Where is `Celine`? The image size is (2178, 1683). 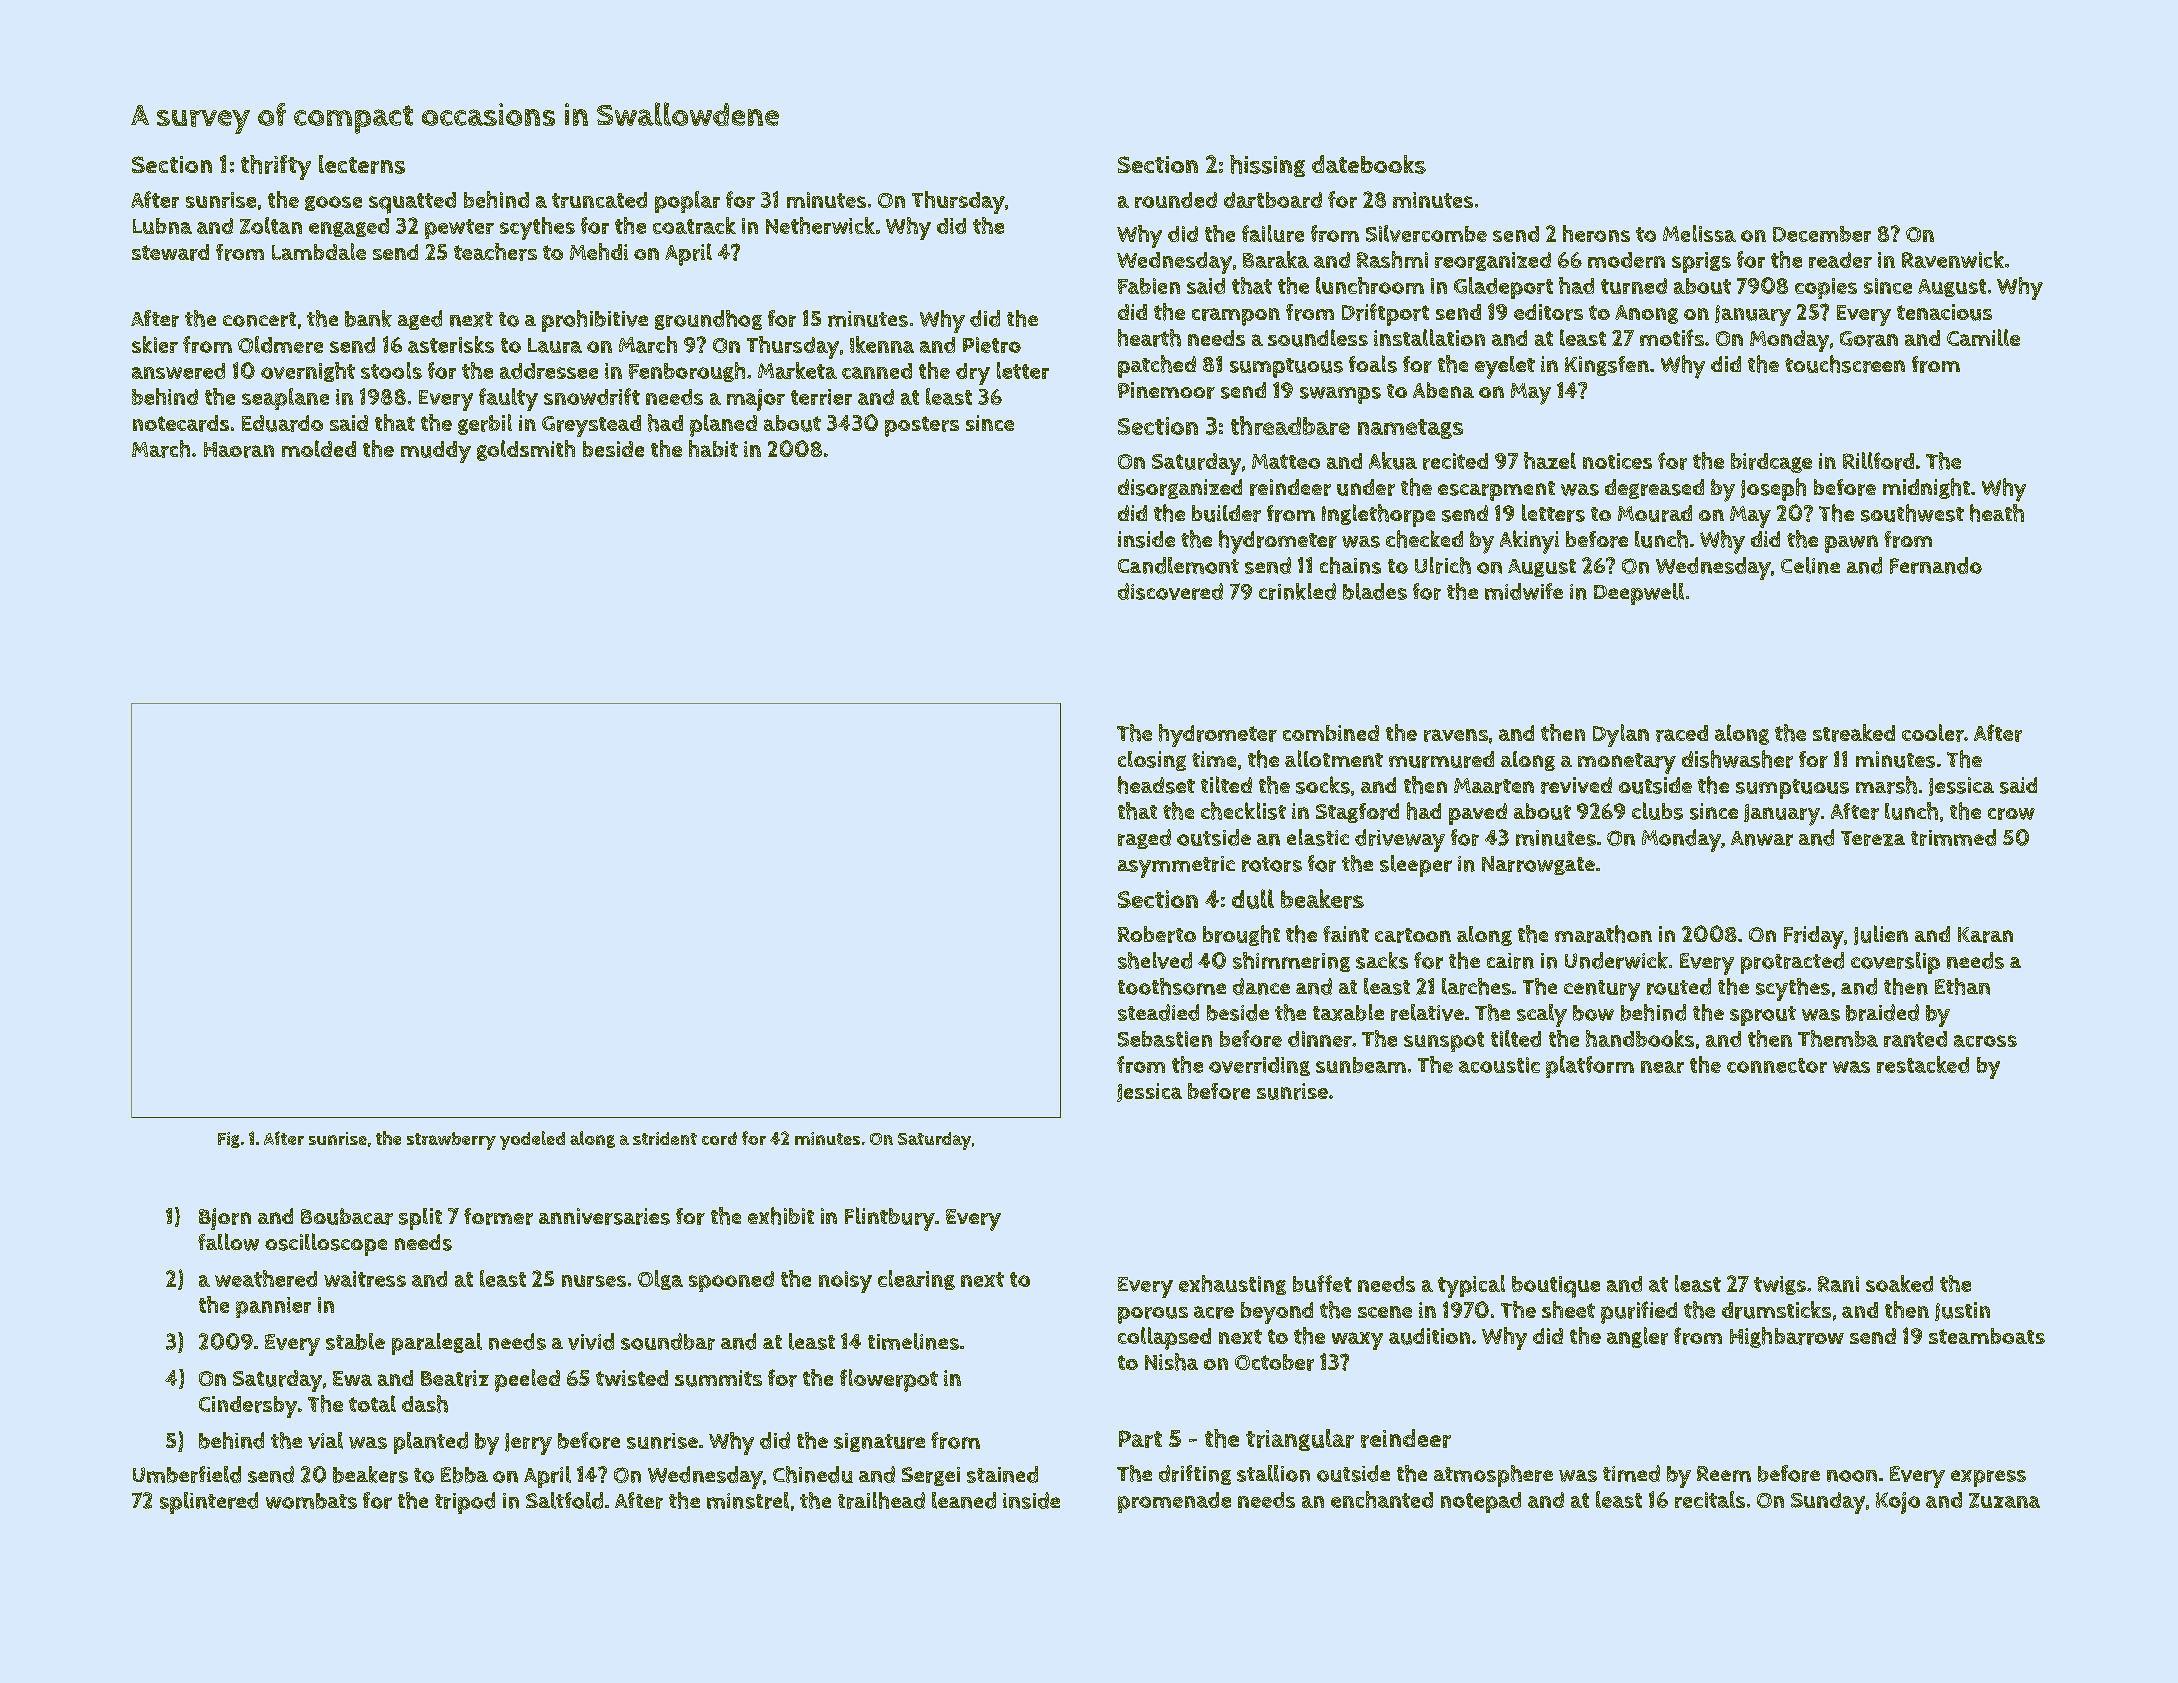 Celine is located at coordinates (1810, 565).
